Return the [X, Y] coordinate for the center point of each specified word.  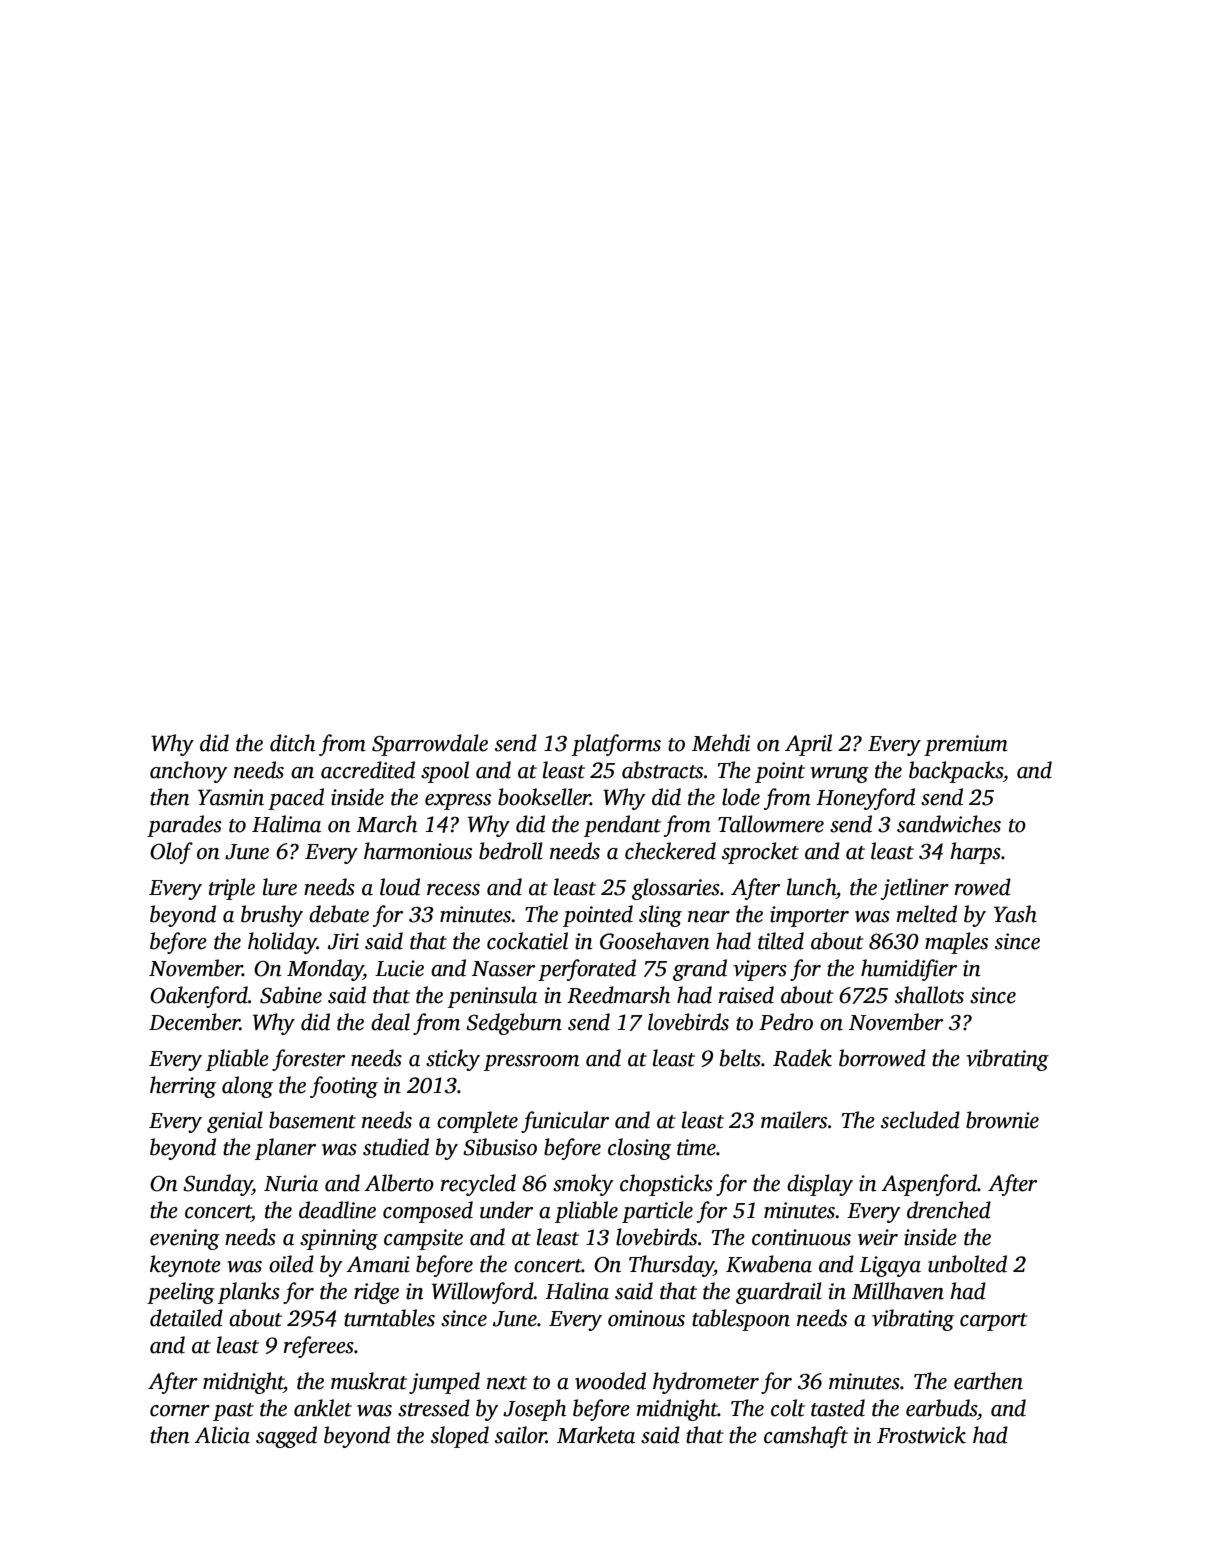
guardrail [779, 1293]
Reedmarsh [618, 995]
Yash [1015, 914]
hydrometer [706, 1383]
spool [445, 772]
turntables [389, 1318]
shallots [929, 995]
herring [183, 1087]
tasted [838, 1408]
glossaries [676, 889]
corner [180, 1411]
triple [232, 889]
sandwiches [949, 824]
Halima [286, 824]
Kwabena [769, 1264]
